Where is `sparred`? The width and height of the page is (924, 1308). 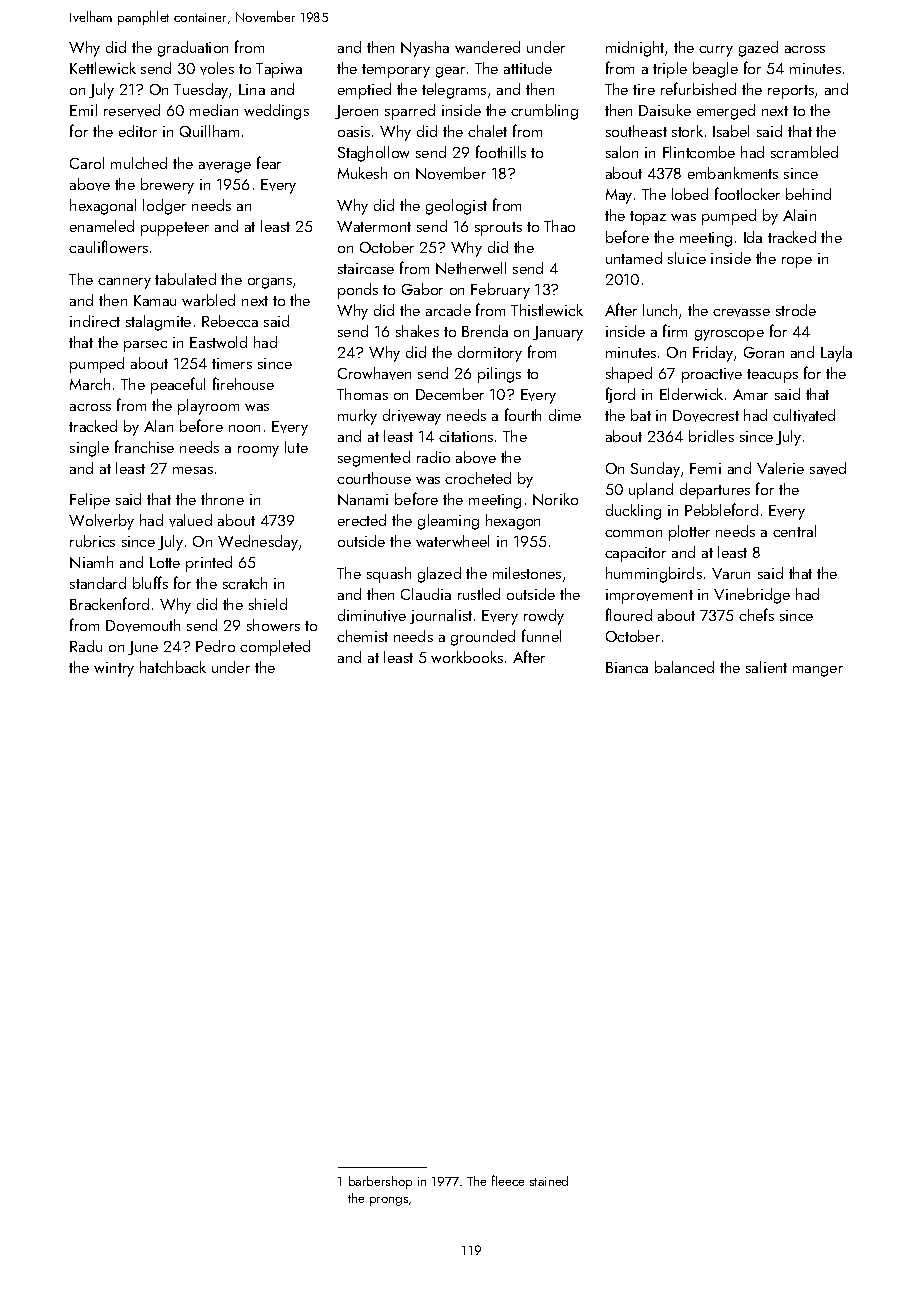 sparred is located at coordinates (410, 112).
